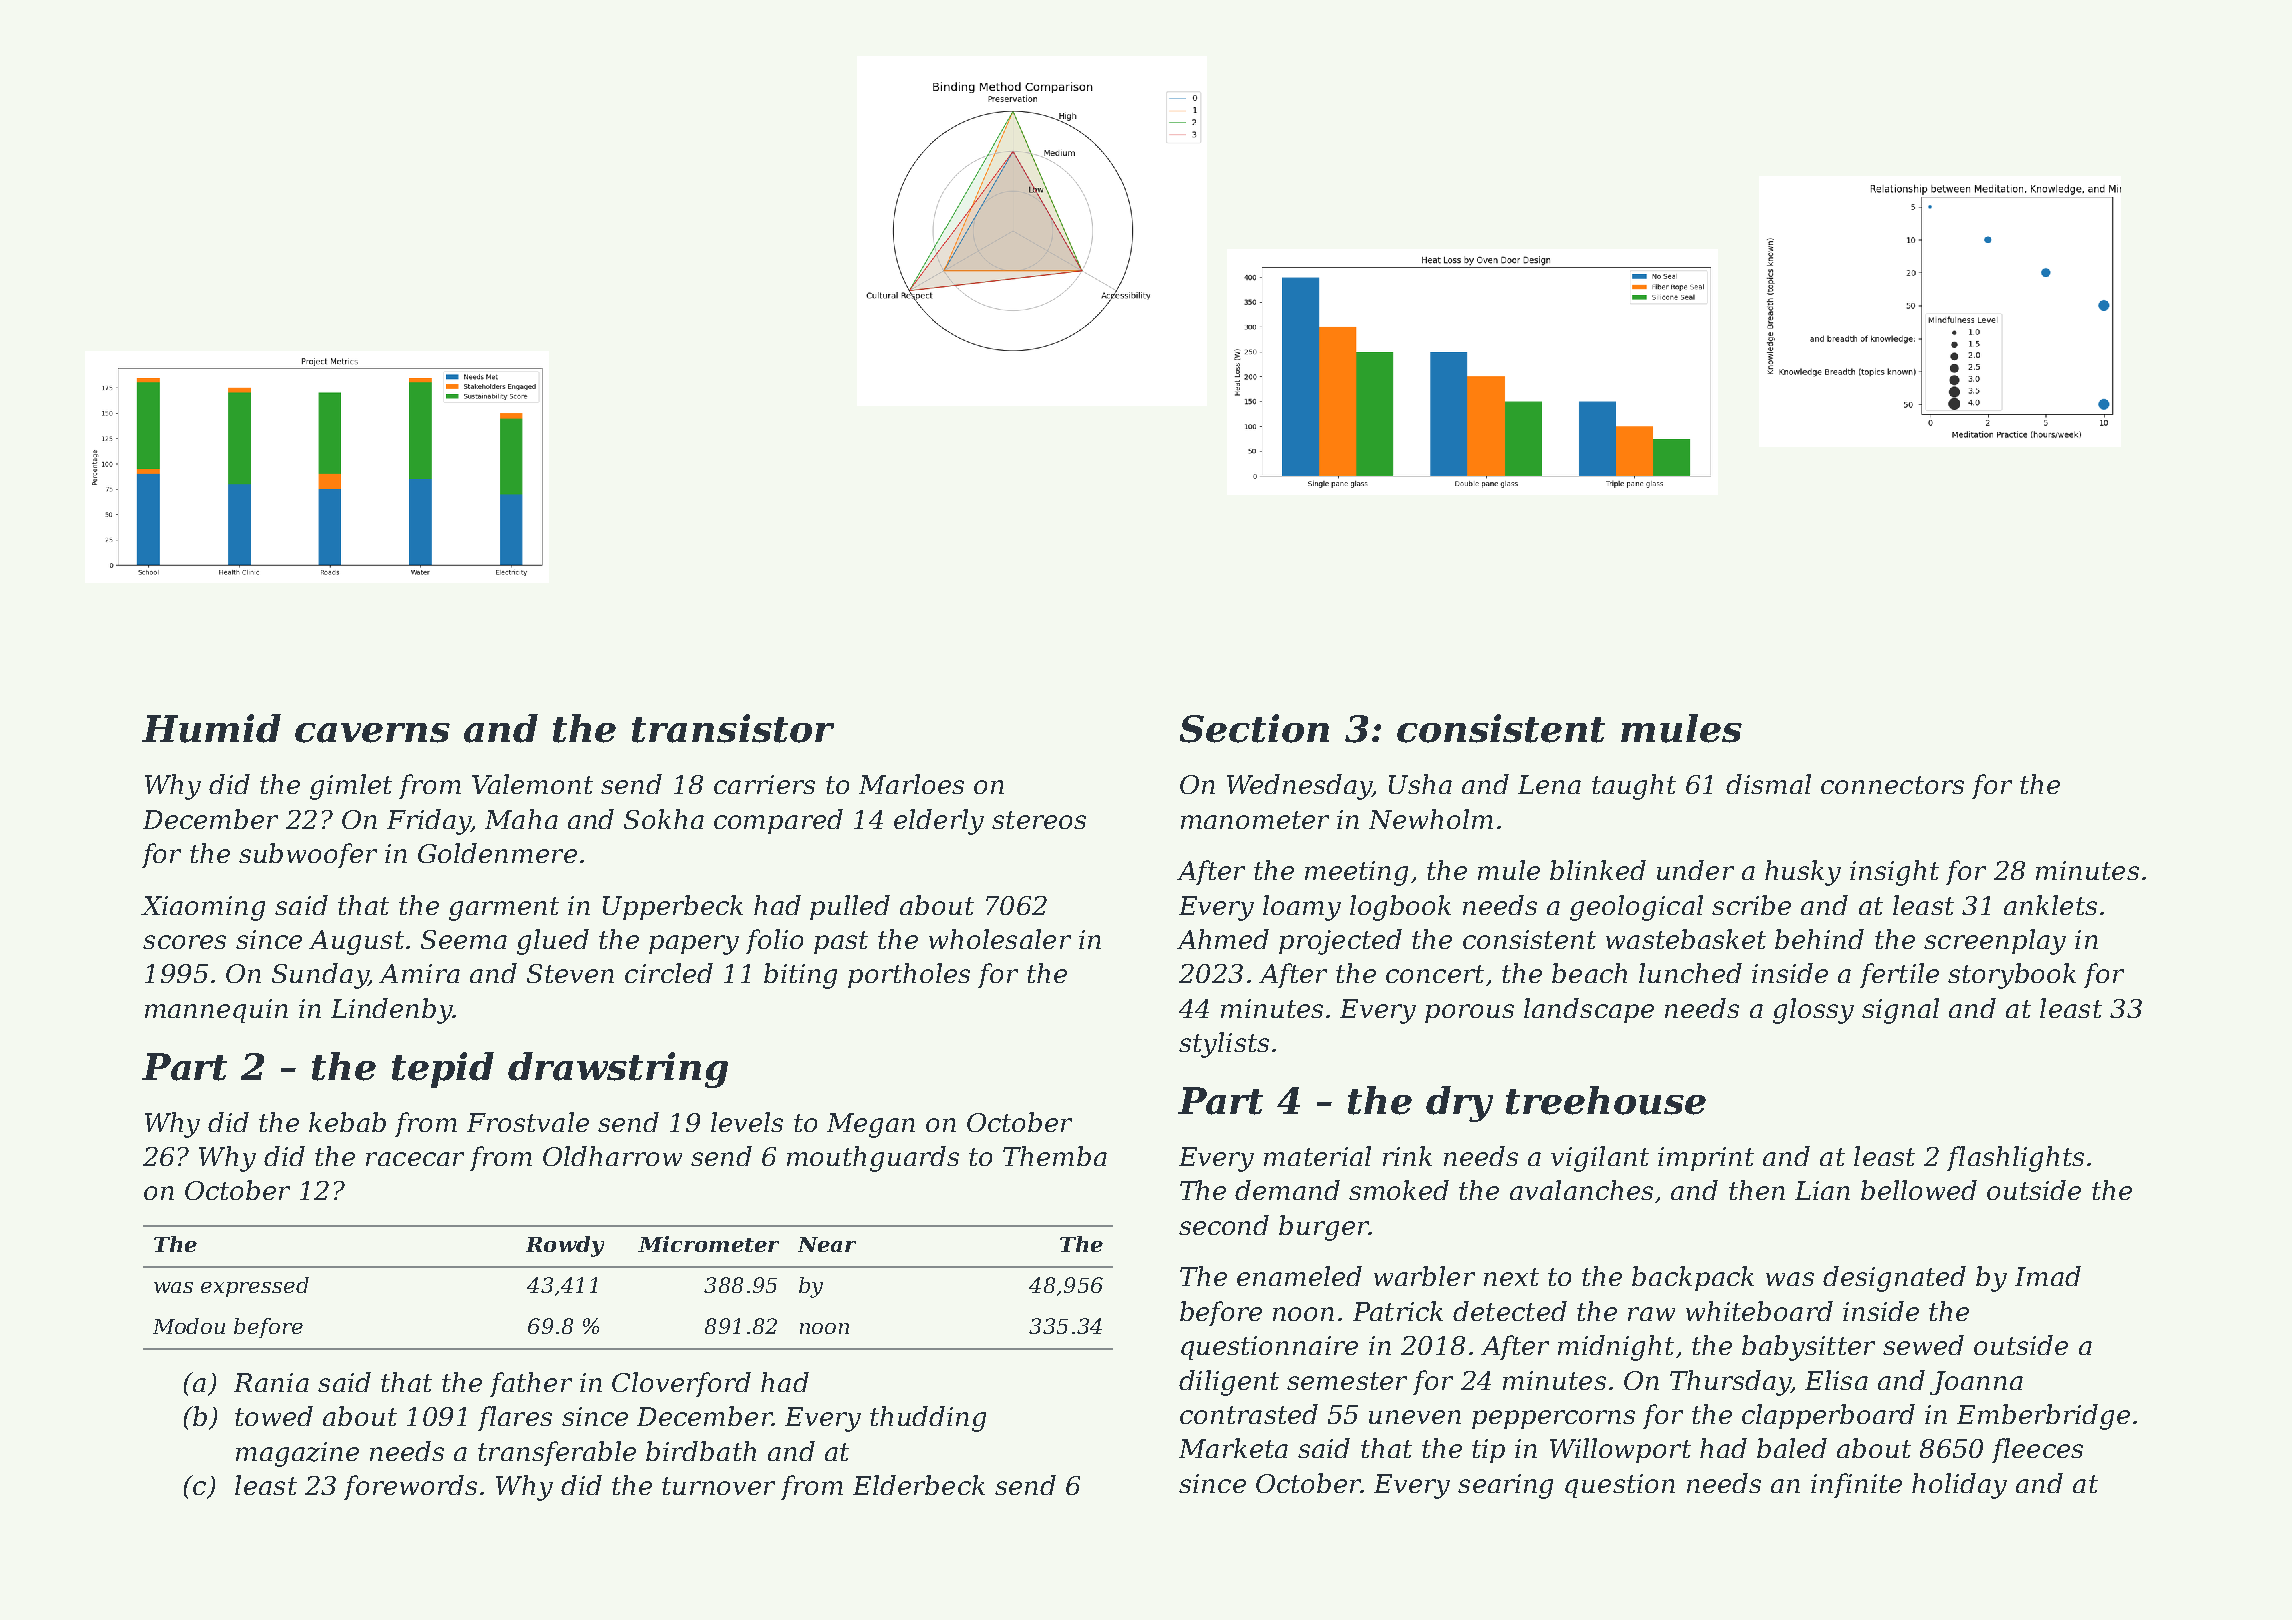 This image has height=1620, width=2292. I want to click on infinite, so click(1856, 1485).
